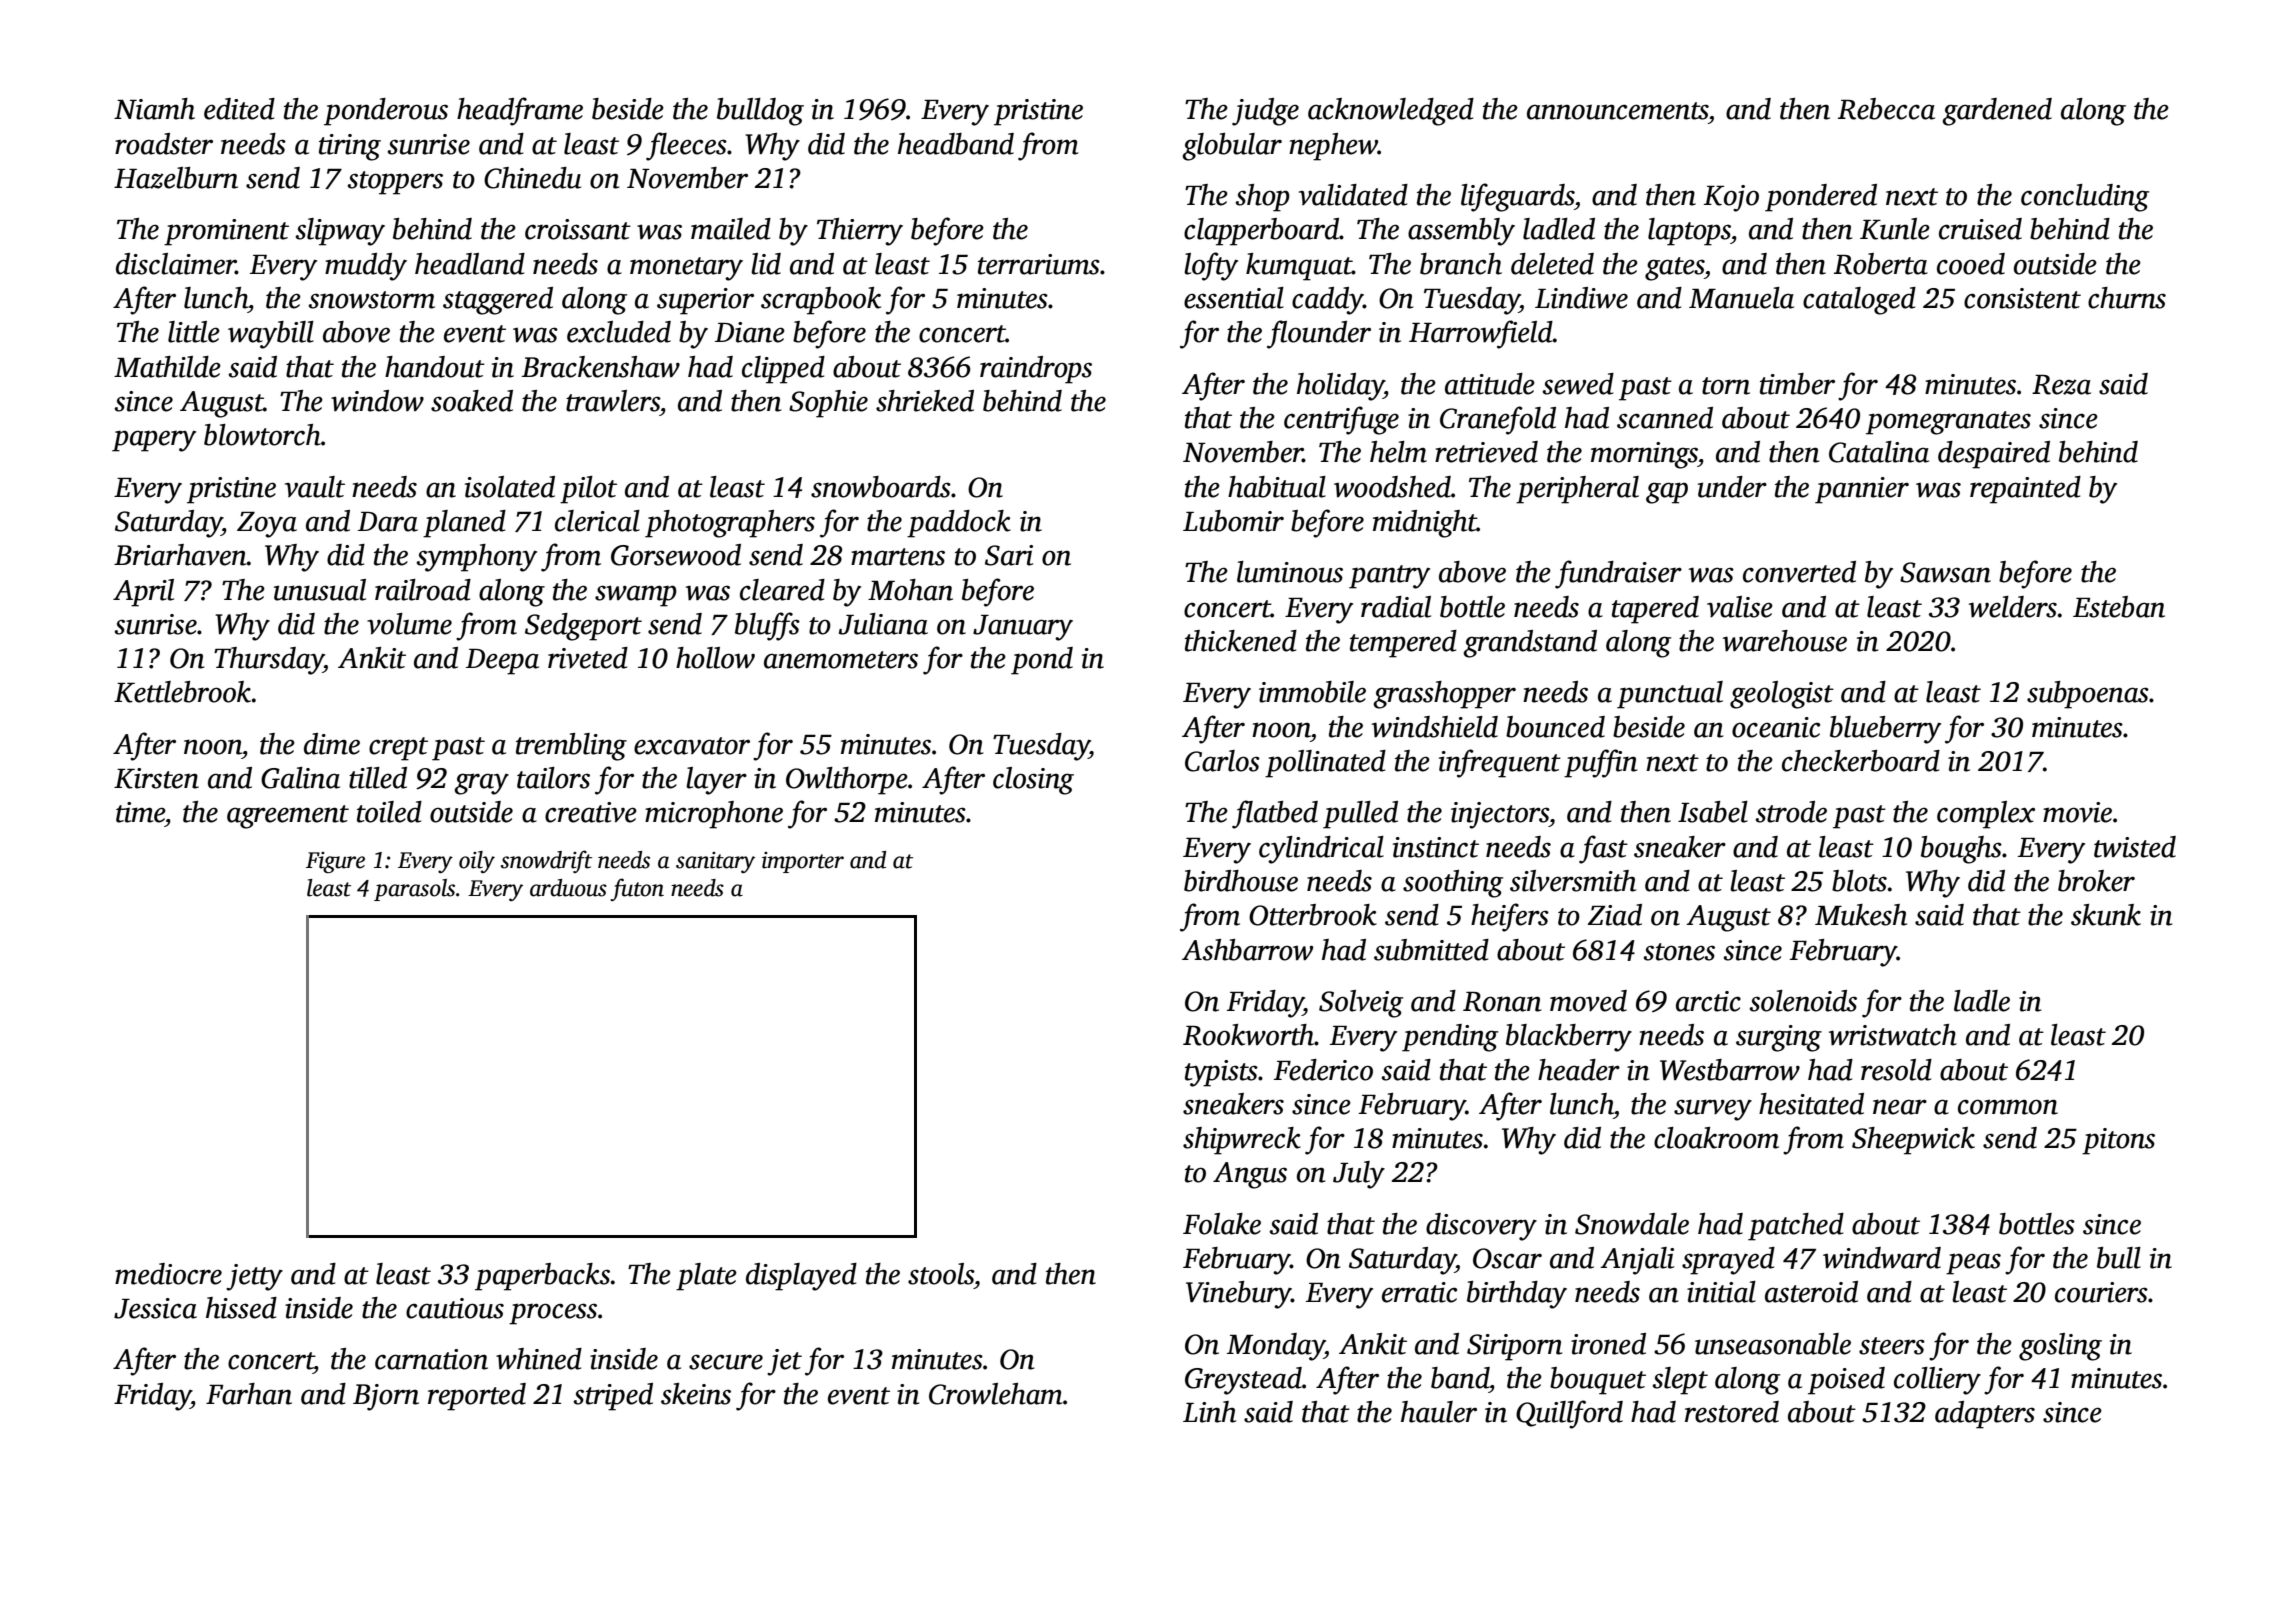 The width and height of the document is (2292, 1620). What do you see at coordinates (715, 862) in the document?
I see `sanitary` at bounding box center [715, 862].
